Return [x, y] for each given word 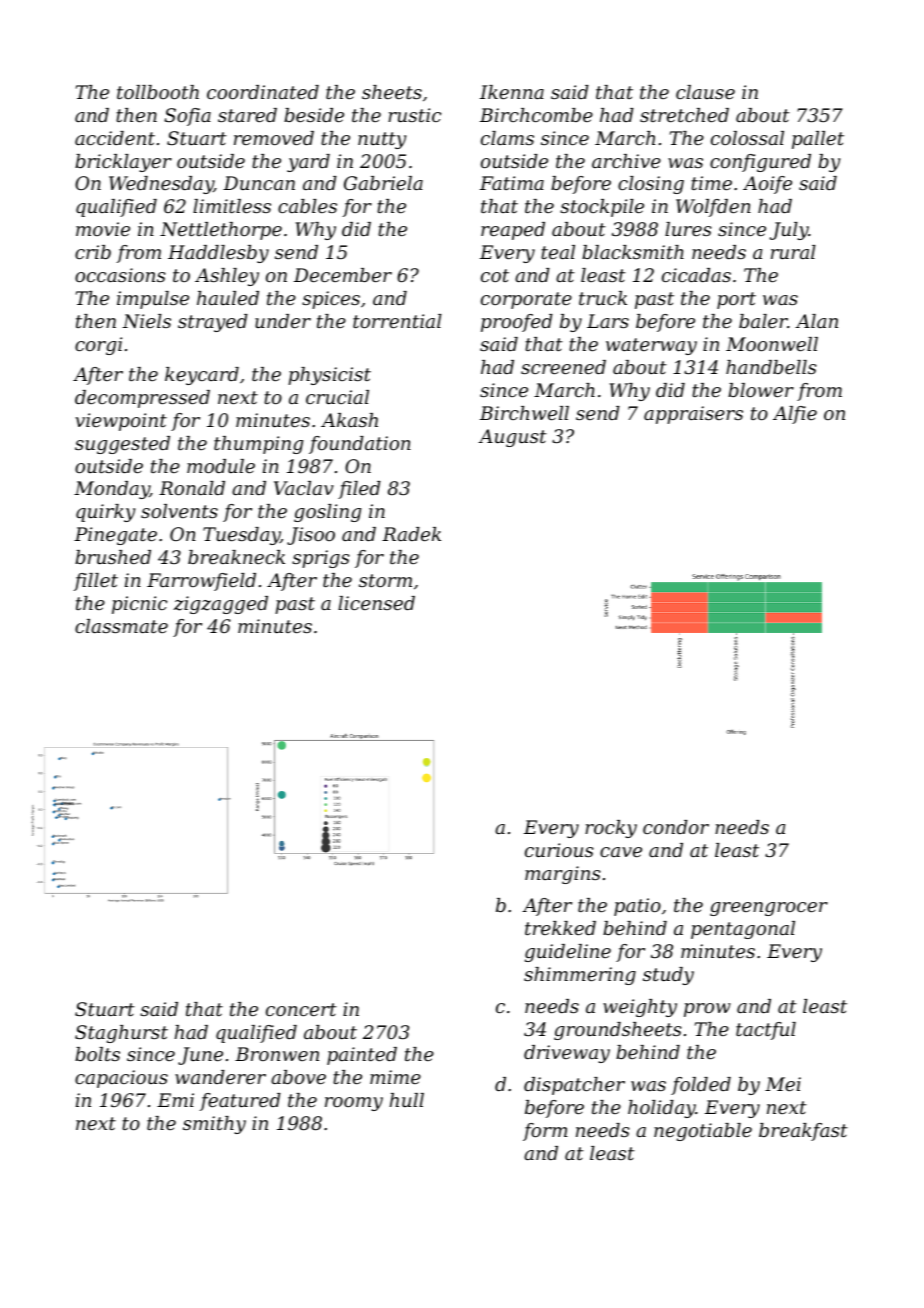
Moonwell [772, 344]
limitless [232, 206]
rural [793, 252]
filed [359, 490]
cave [621, 852]
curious [559, 850]
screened [563, 367]
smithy [214, 1125]
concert [301, 1009]
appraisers [693, 415]
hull [407, 1100]
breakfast [803, 1132]
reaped [513, 231]
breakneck [236, 557]
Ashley [227, 277]
